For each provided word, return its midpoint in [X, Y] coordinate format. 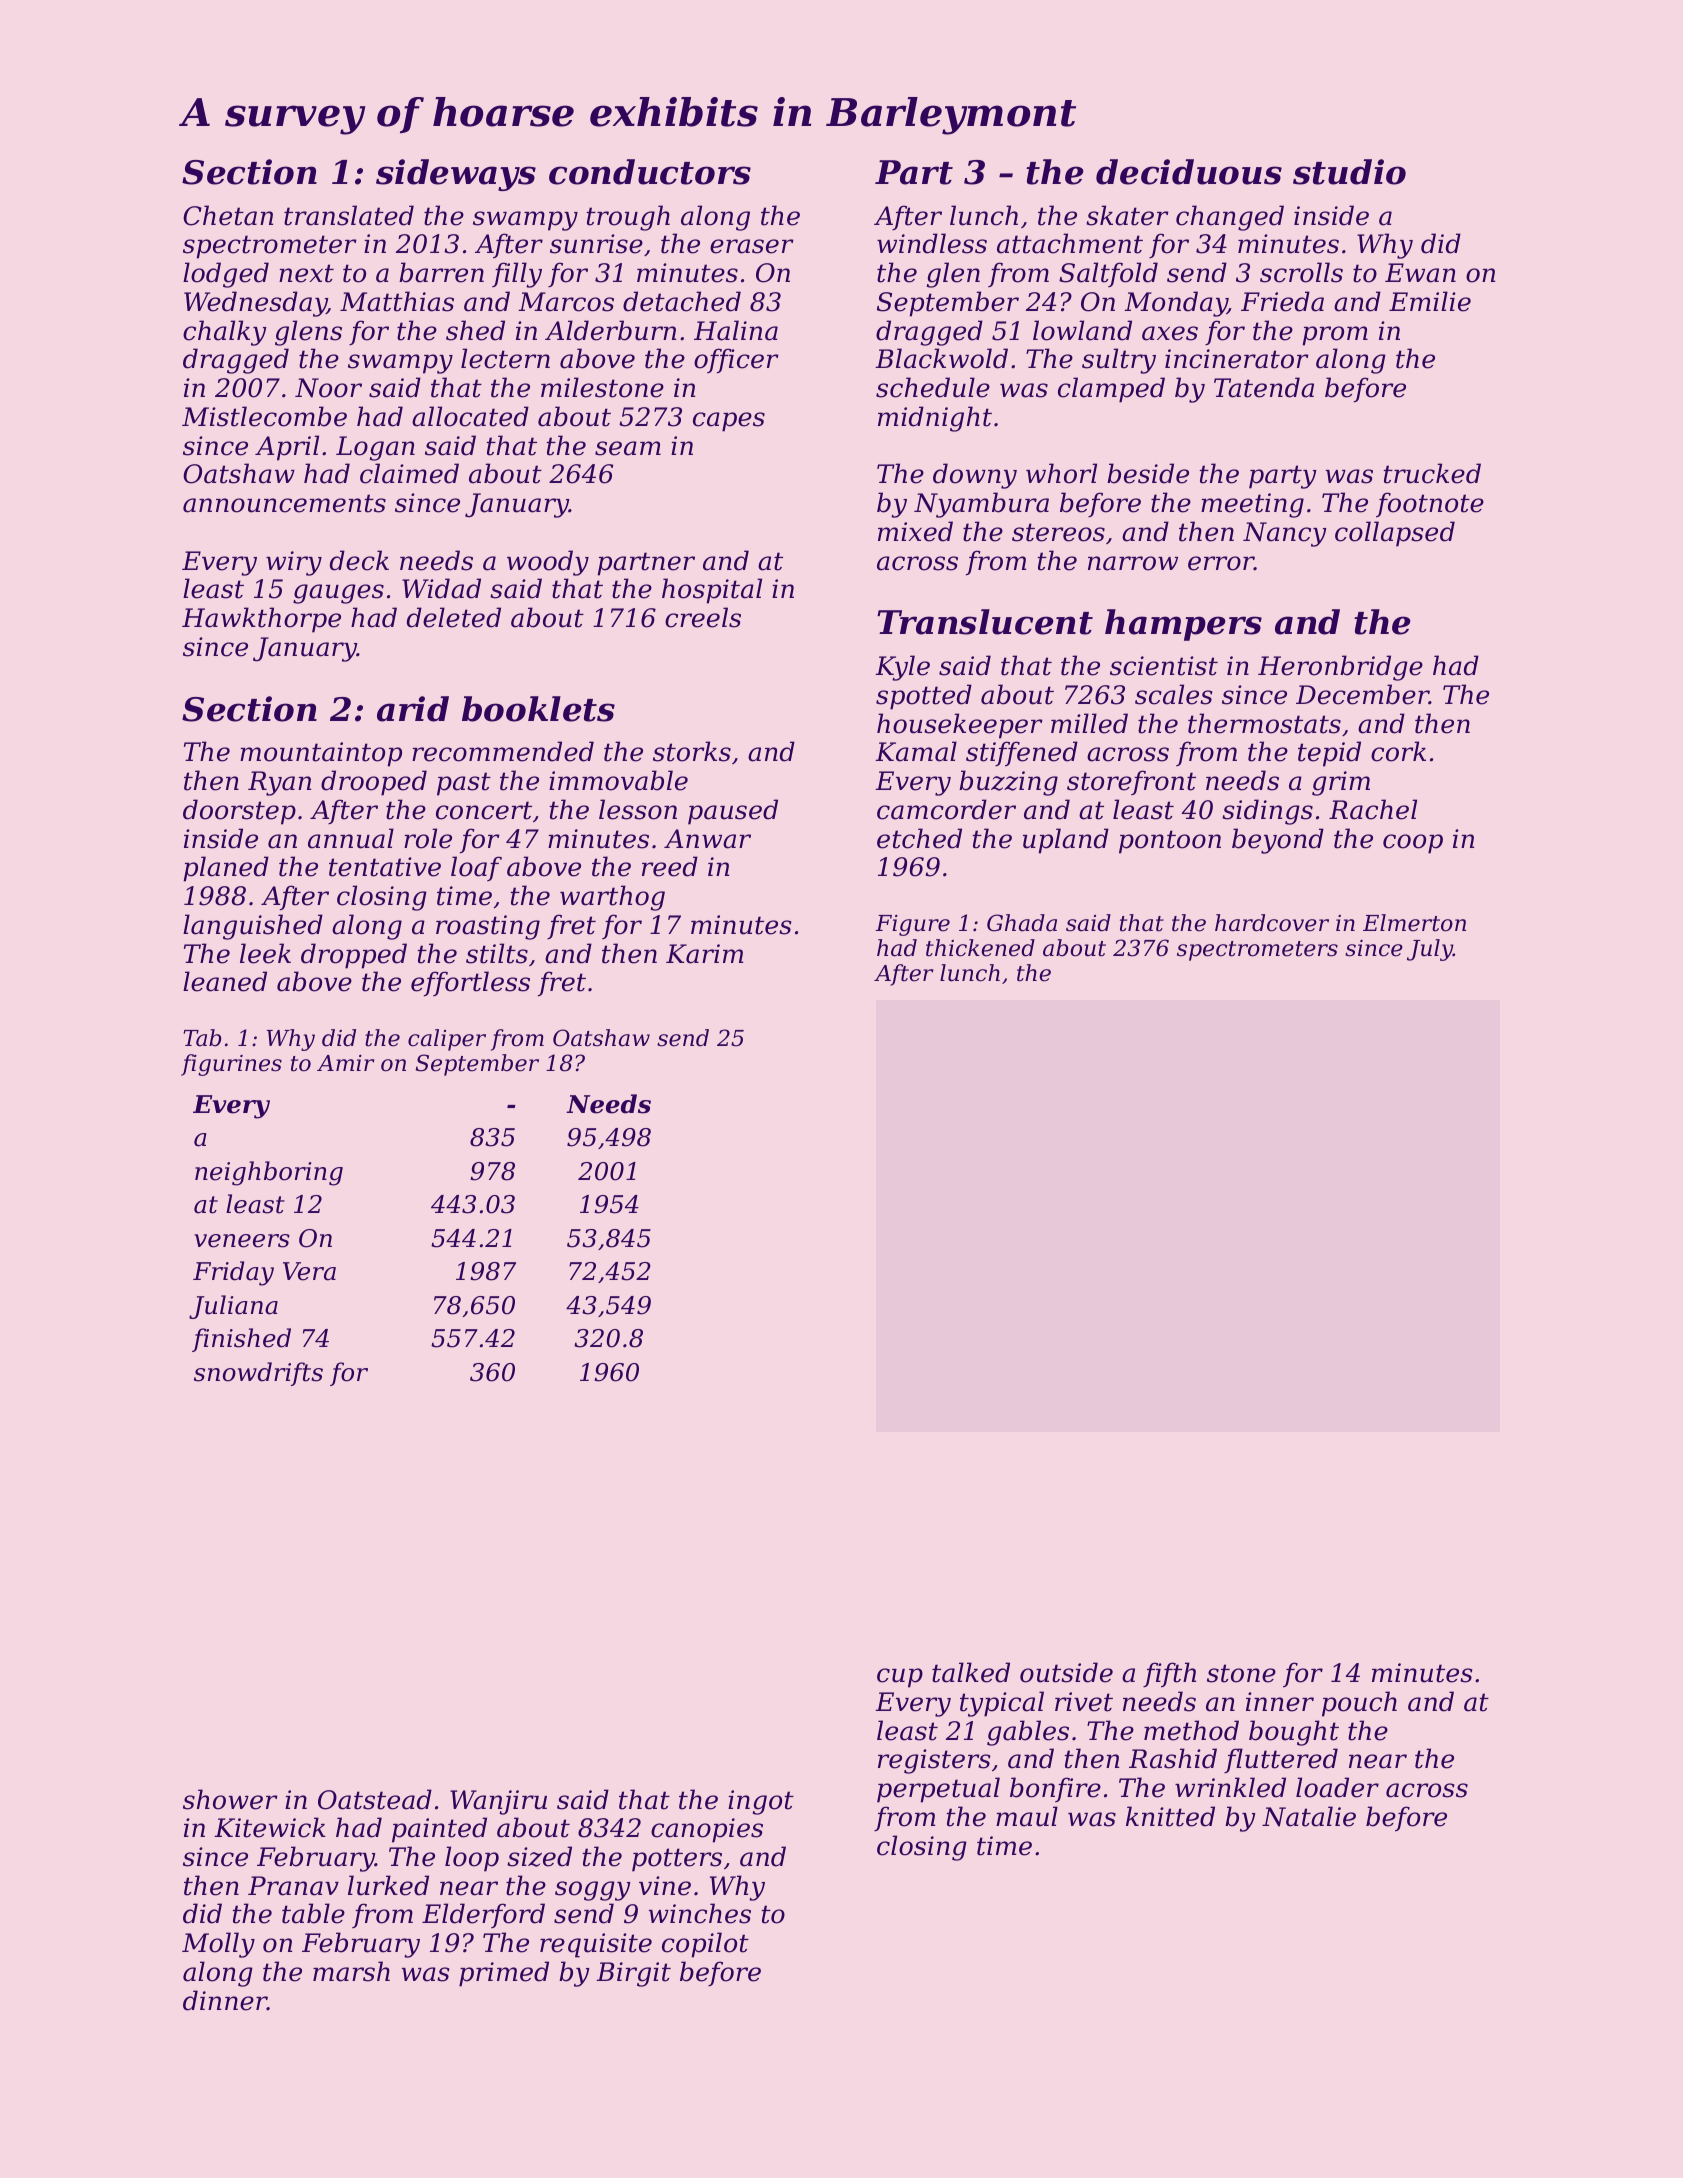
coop [1413, 844]
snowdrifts [258, 1374]
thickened [980, 948]
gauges [338, 594]
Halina [736, 330]
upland [1066, 841]
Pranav [293, 1886]
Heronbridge [1340, 668]
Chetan [228, 215]
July [1430, 950]
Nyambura [981, 505]
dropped [354, 956]
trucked [1432, 473]
